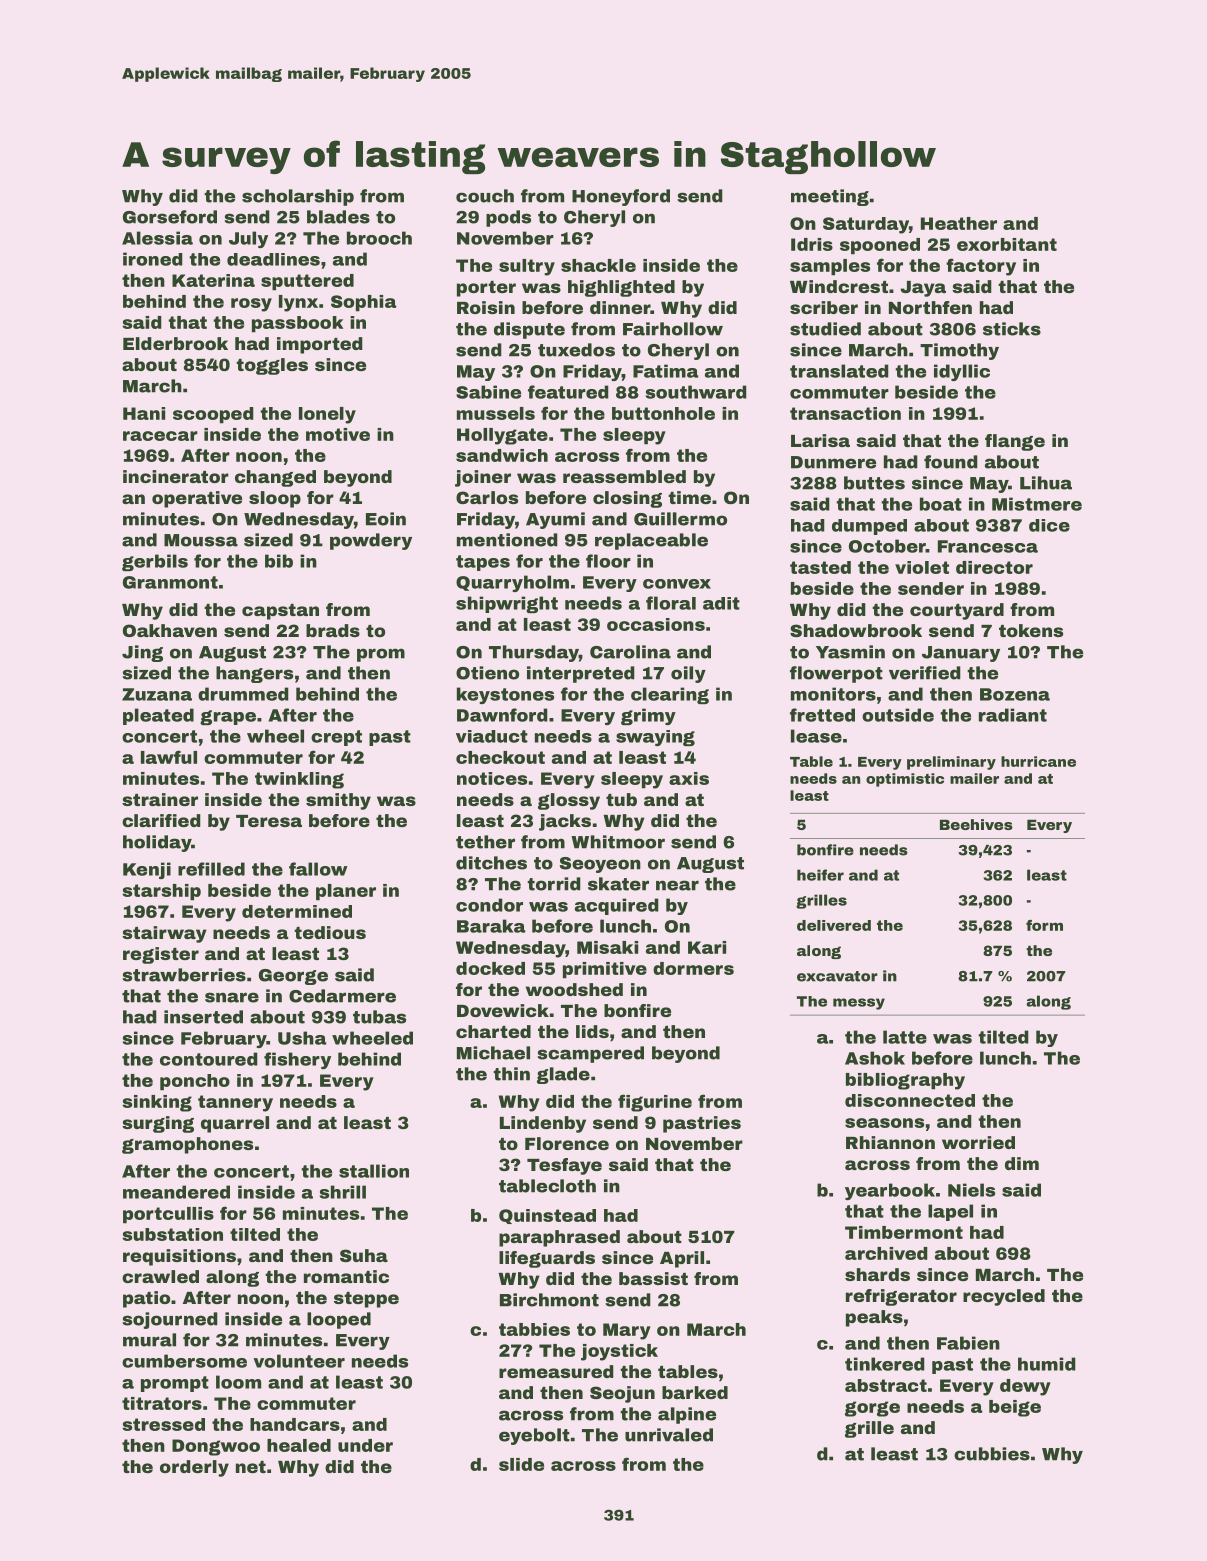  Describe the element at coordinates (386, 519) in the screenshot. I see `Eoin` at that location.
